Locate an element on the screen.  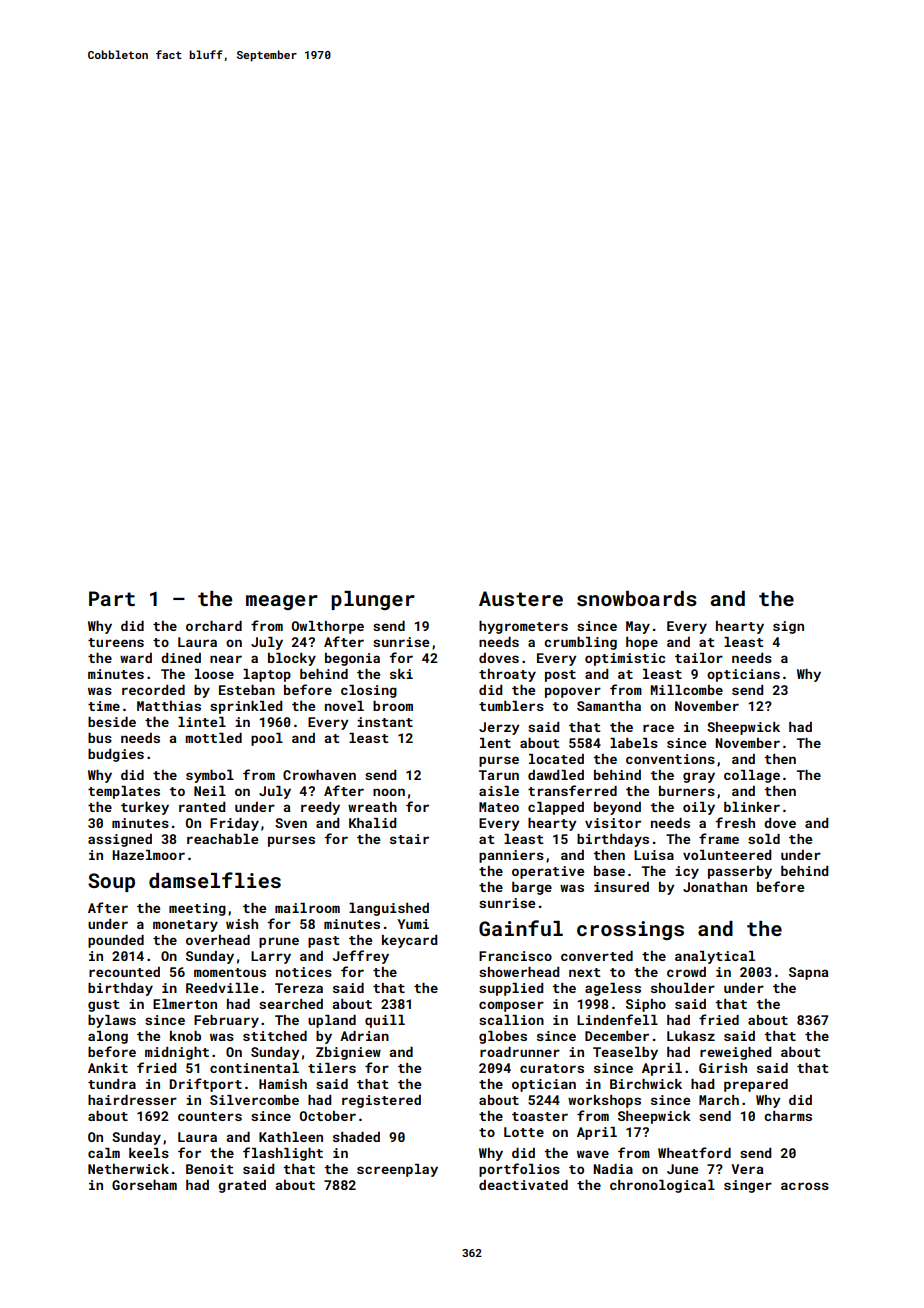
Lotte is located at coordinates (524, 1132).
